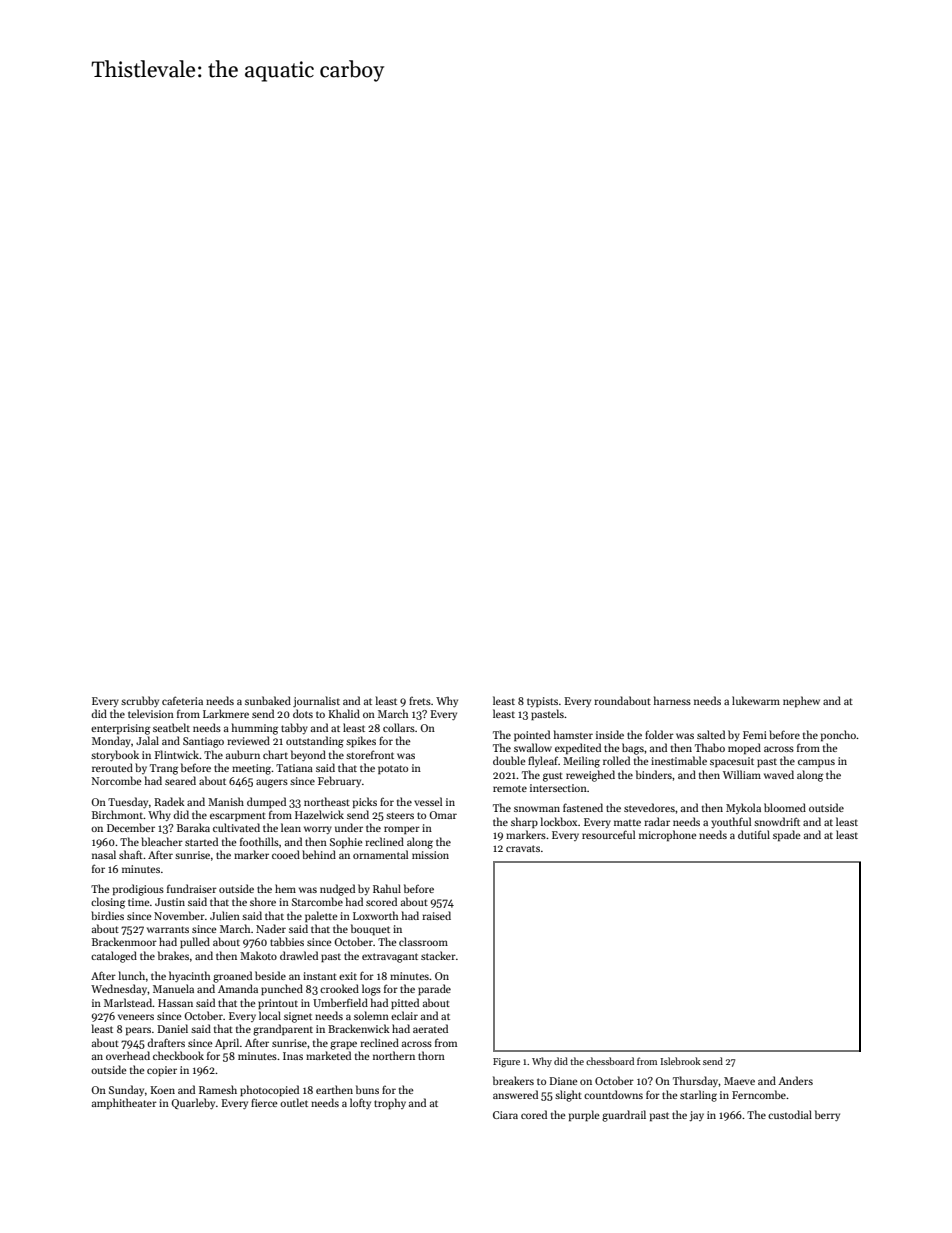  Describe the element at coordinates (509, 760) in the screenshot. I see `double` at that location.
